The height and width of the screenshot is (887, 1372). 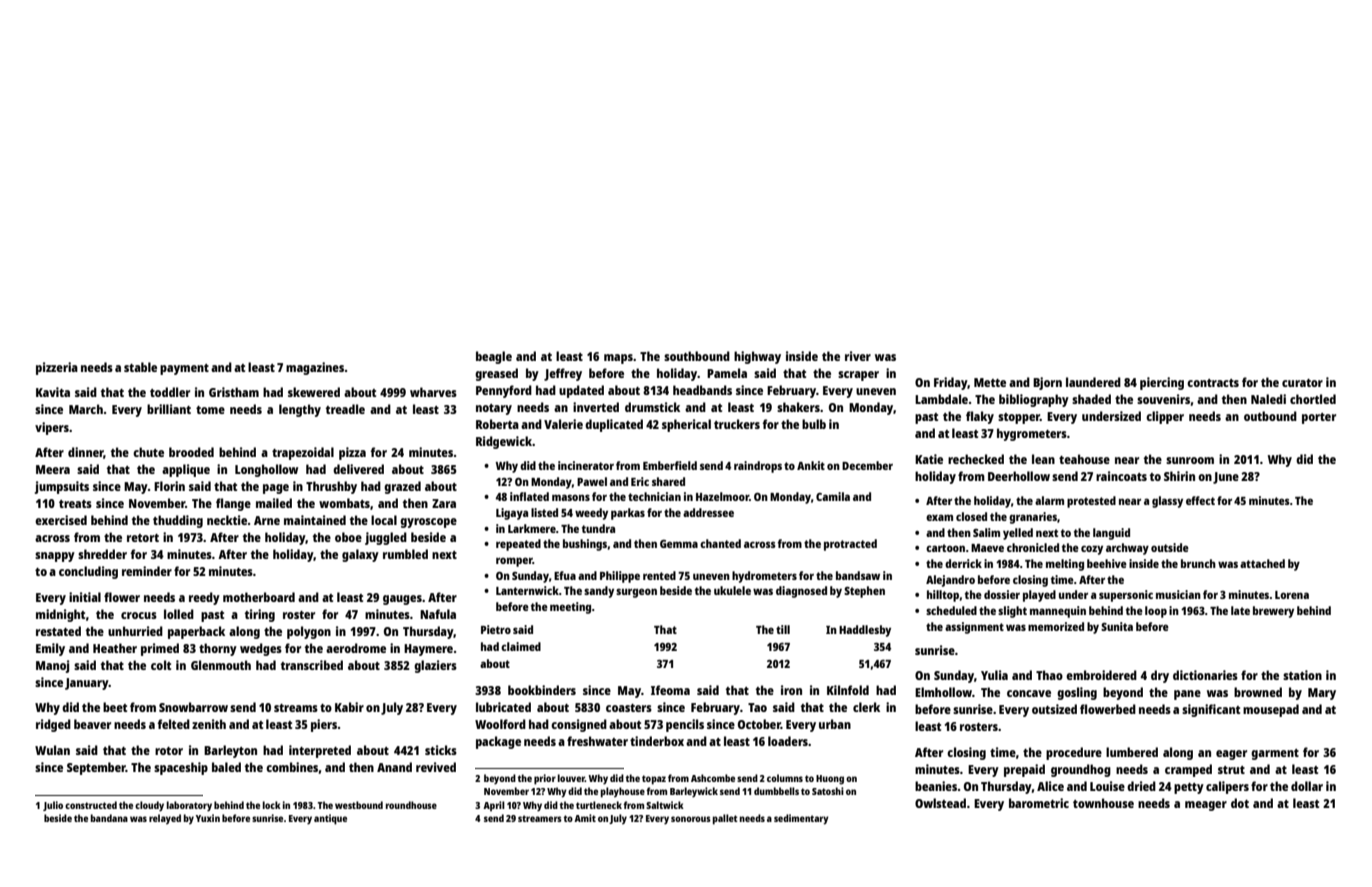 What do you see at coordinates (57, 368) in the screenshot?
I see `pizzeria` at bounding box center [57, 368].
